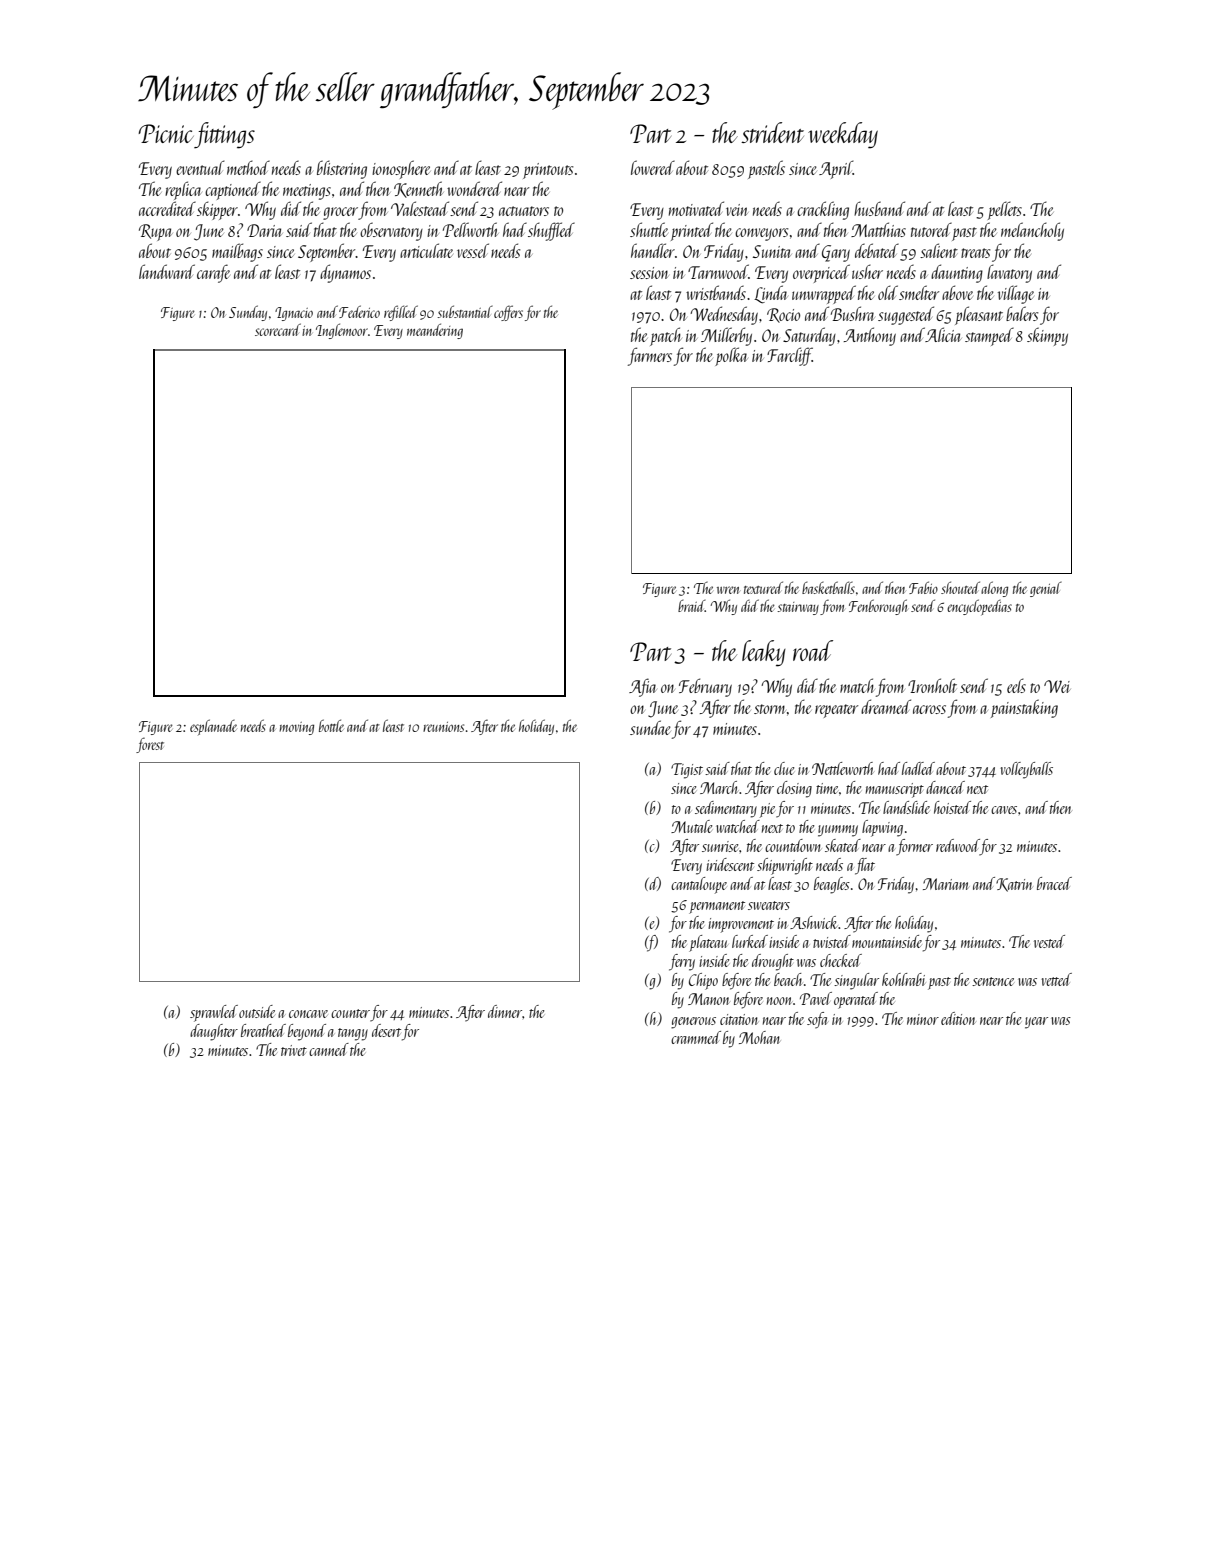 The image size is (1211, 1567). I want to click on sprawled, so click(214, 1013).
